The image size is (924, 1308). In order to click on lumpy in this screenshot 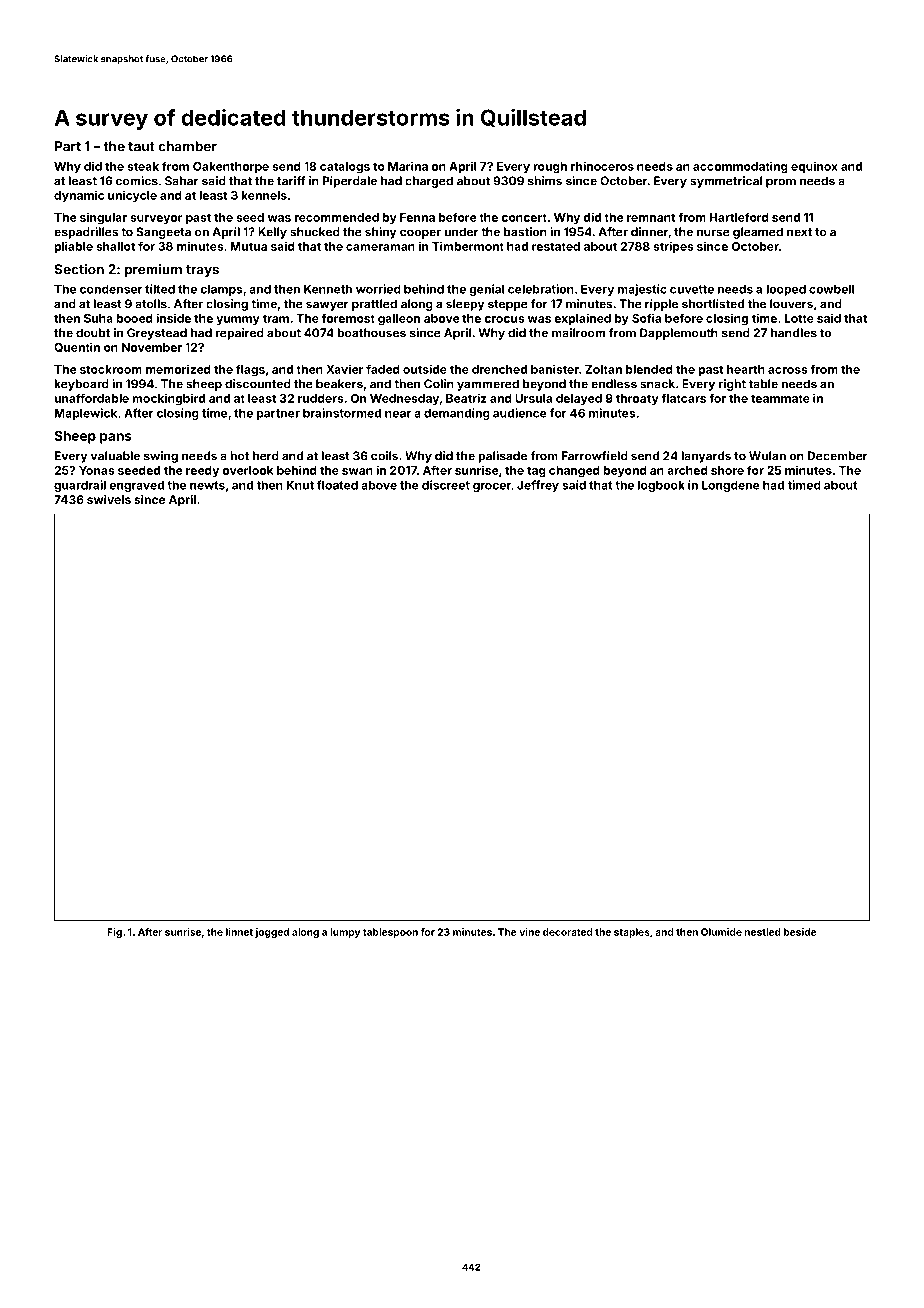, I will do `click(345, 933)`.
